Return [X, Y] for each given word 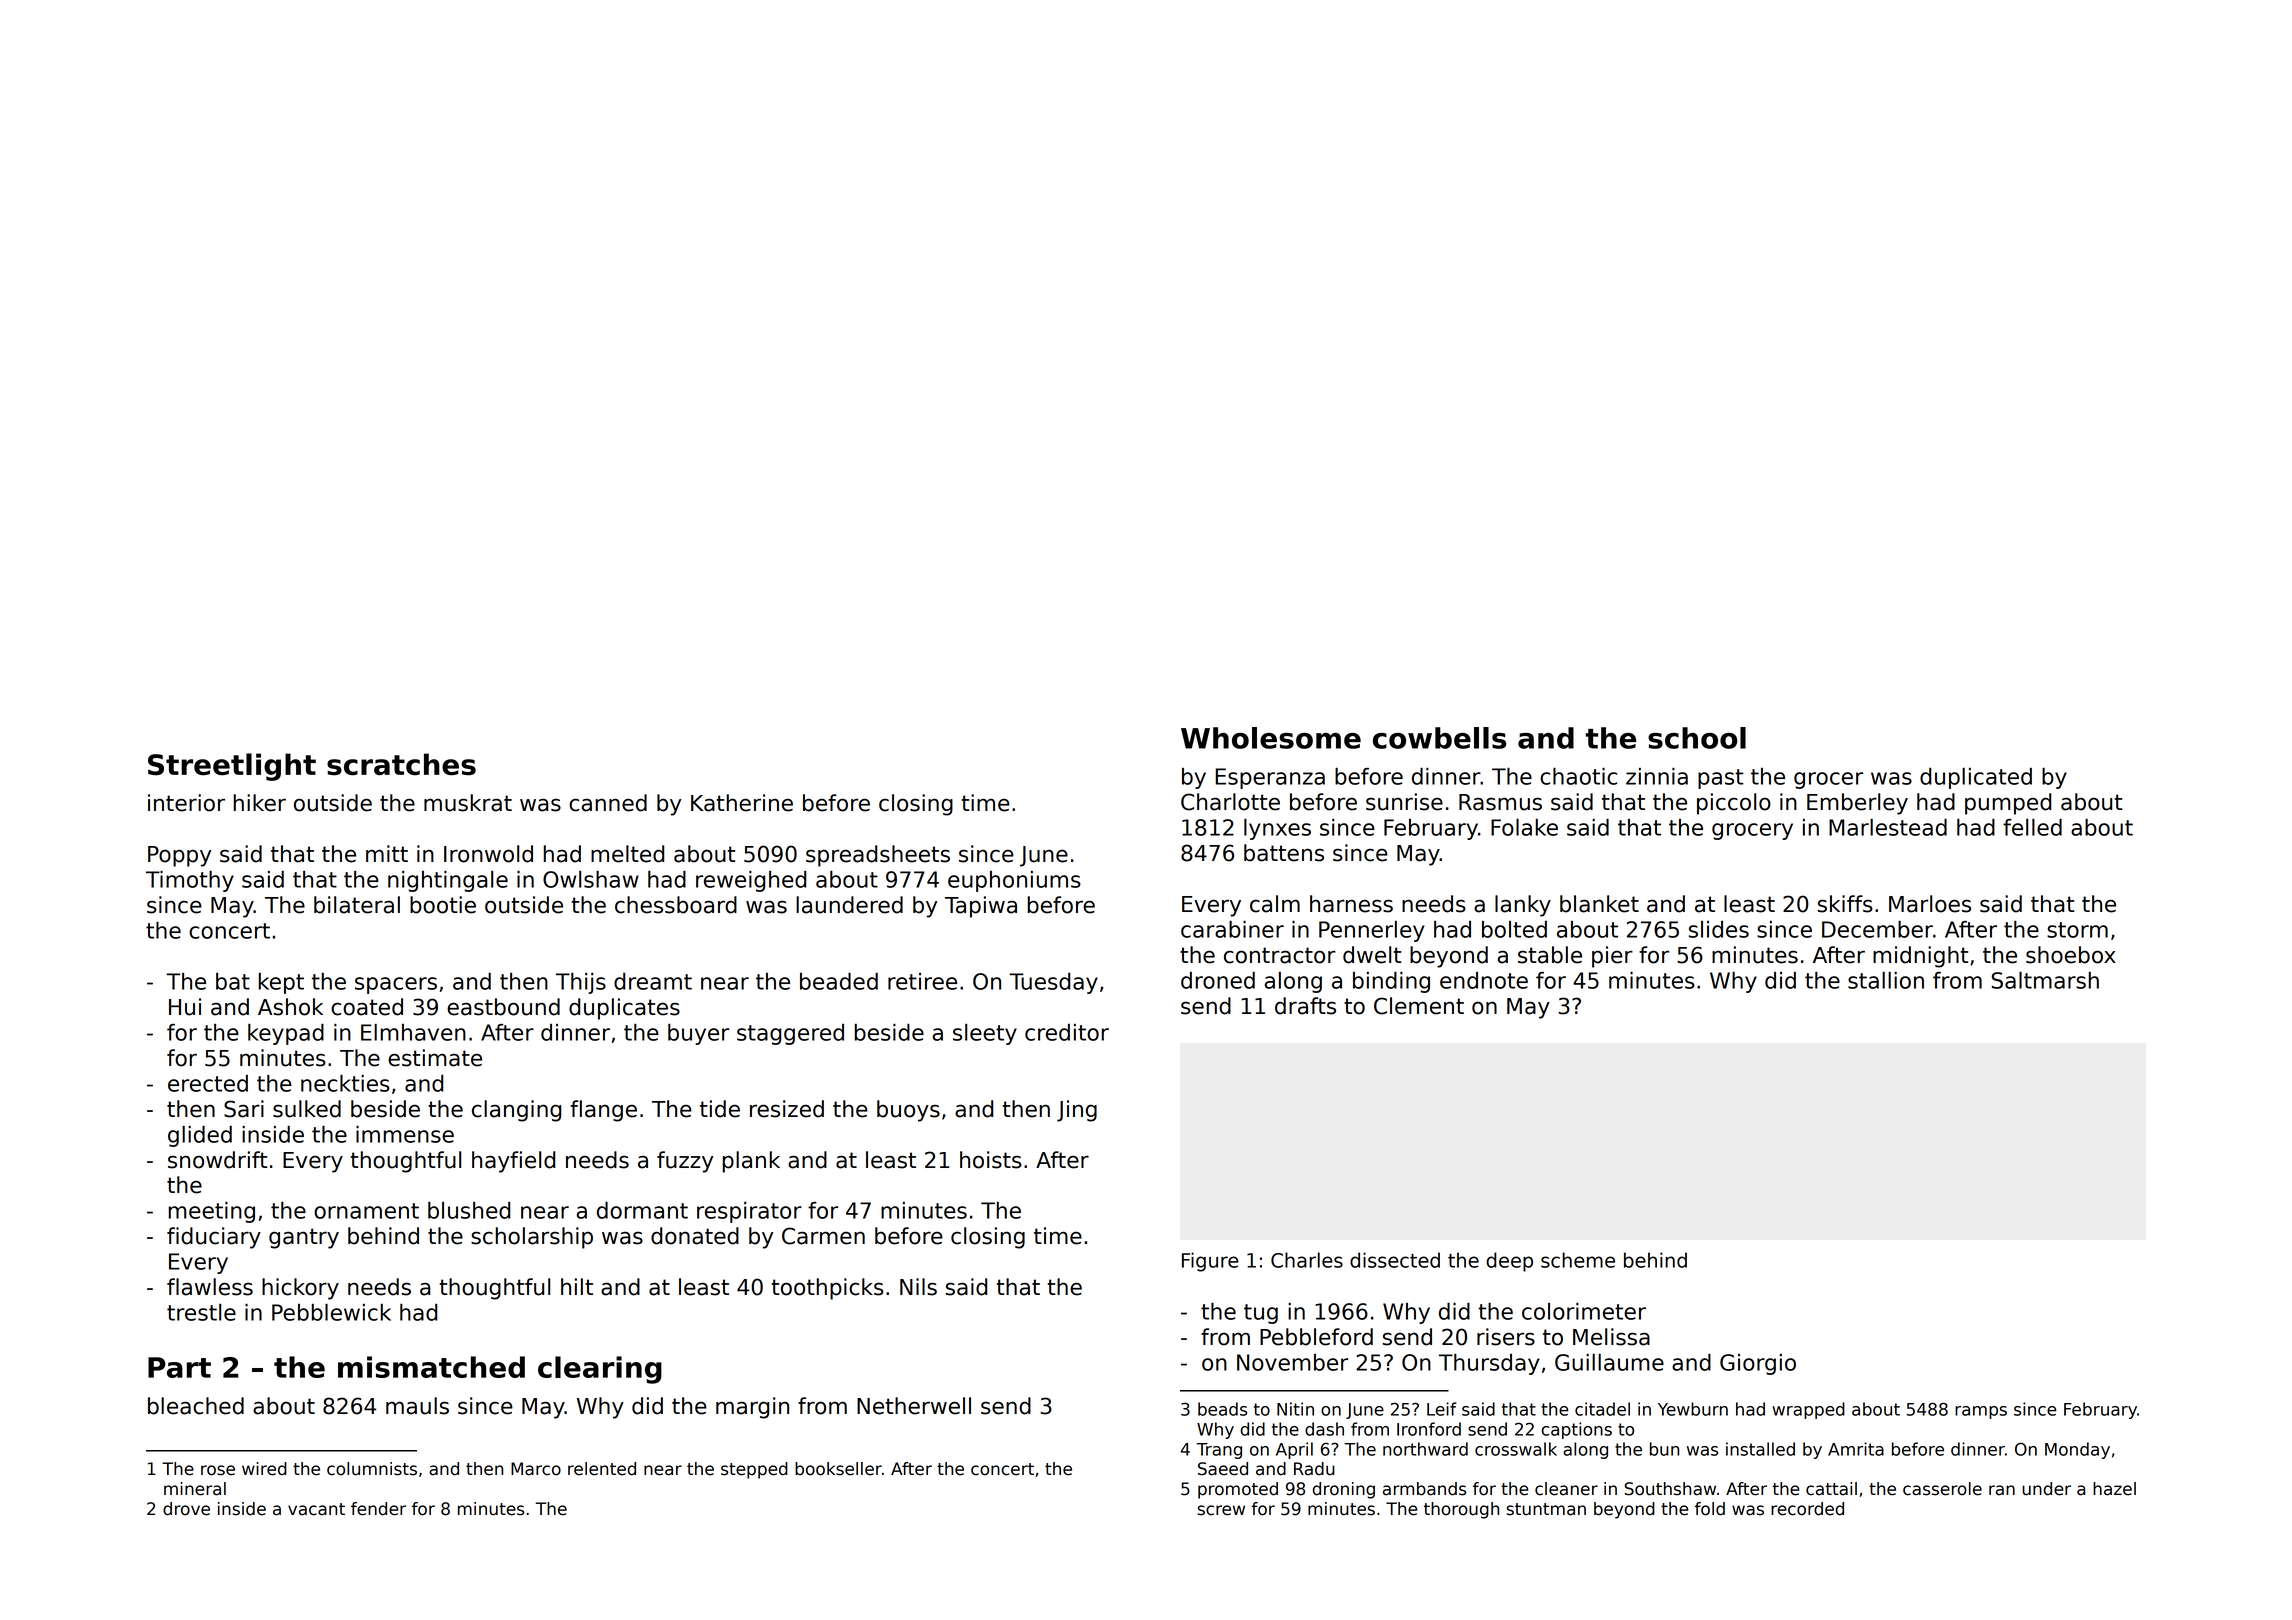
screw [1221, 1510]
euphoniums [1014, 881]
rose [218, 1470]
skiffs [1845, 904]
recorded [1807, 1509]
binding [1391, 982]
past [1721, 779]
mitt [387, 853]
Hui [185, 1007]
